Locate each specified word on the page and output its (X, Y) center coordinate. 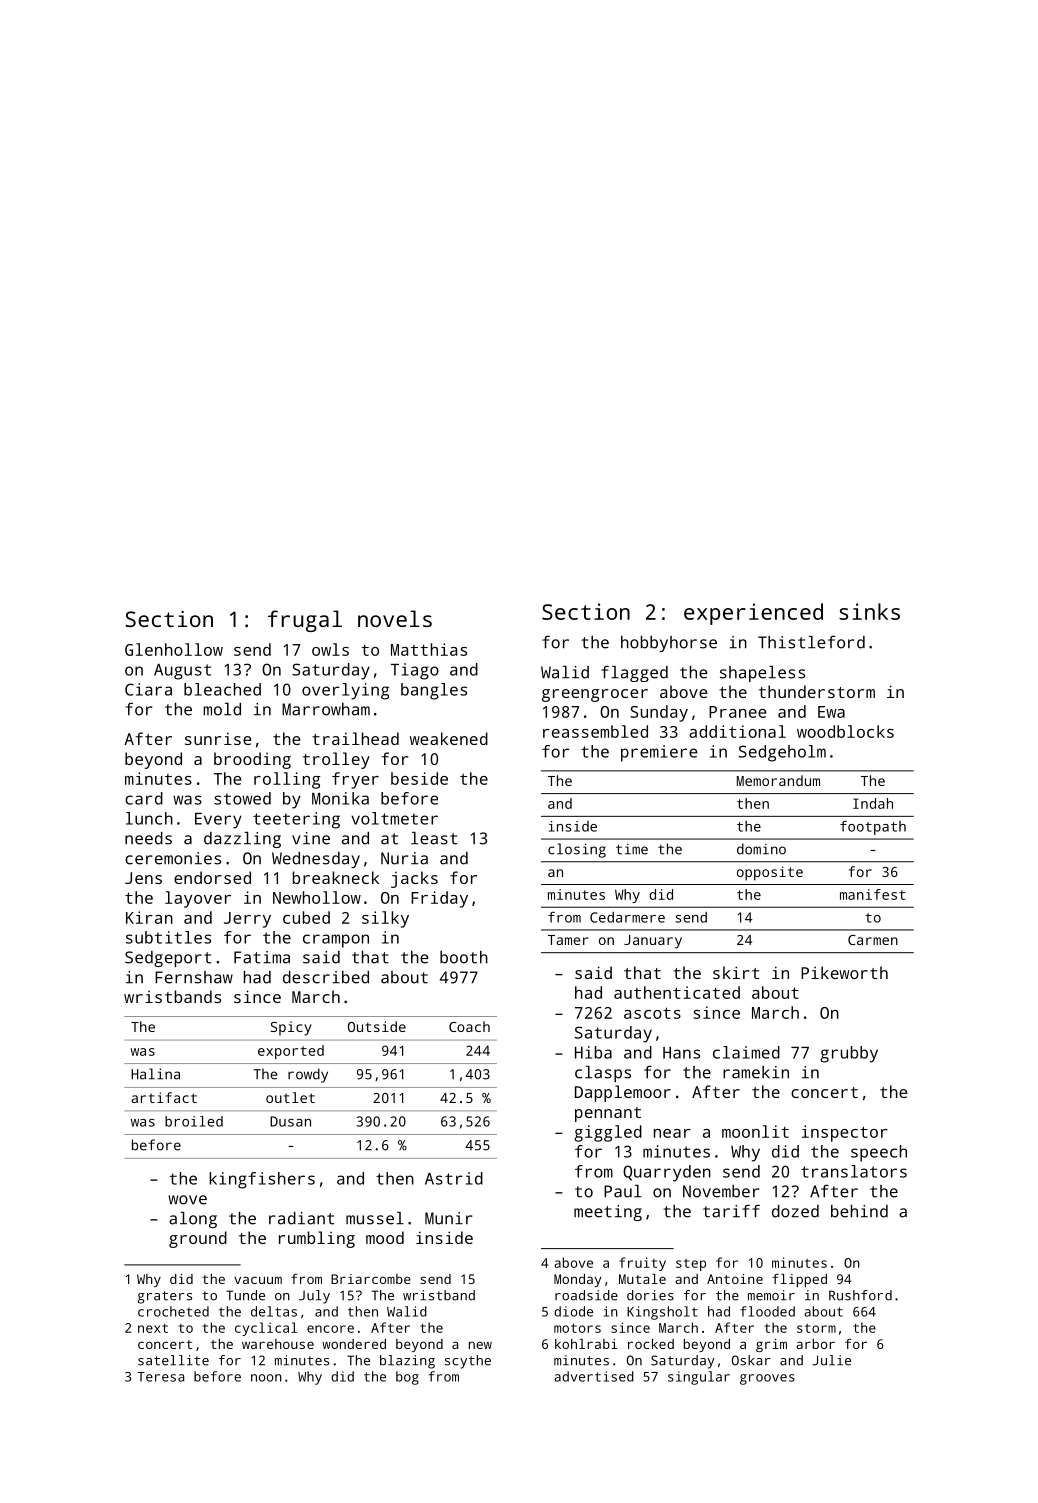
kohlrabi (586, 1344)
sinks (869, 611)
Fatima (262, 957)
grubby (849, 1054)
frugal (305, 621)
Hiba (593, 1052)
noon (266, 1378)
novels (395, 618)
